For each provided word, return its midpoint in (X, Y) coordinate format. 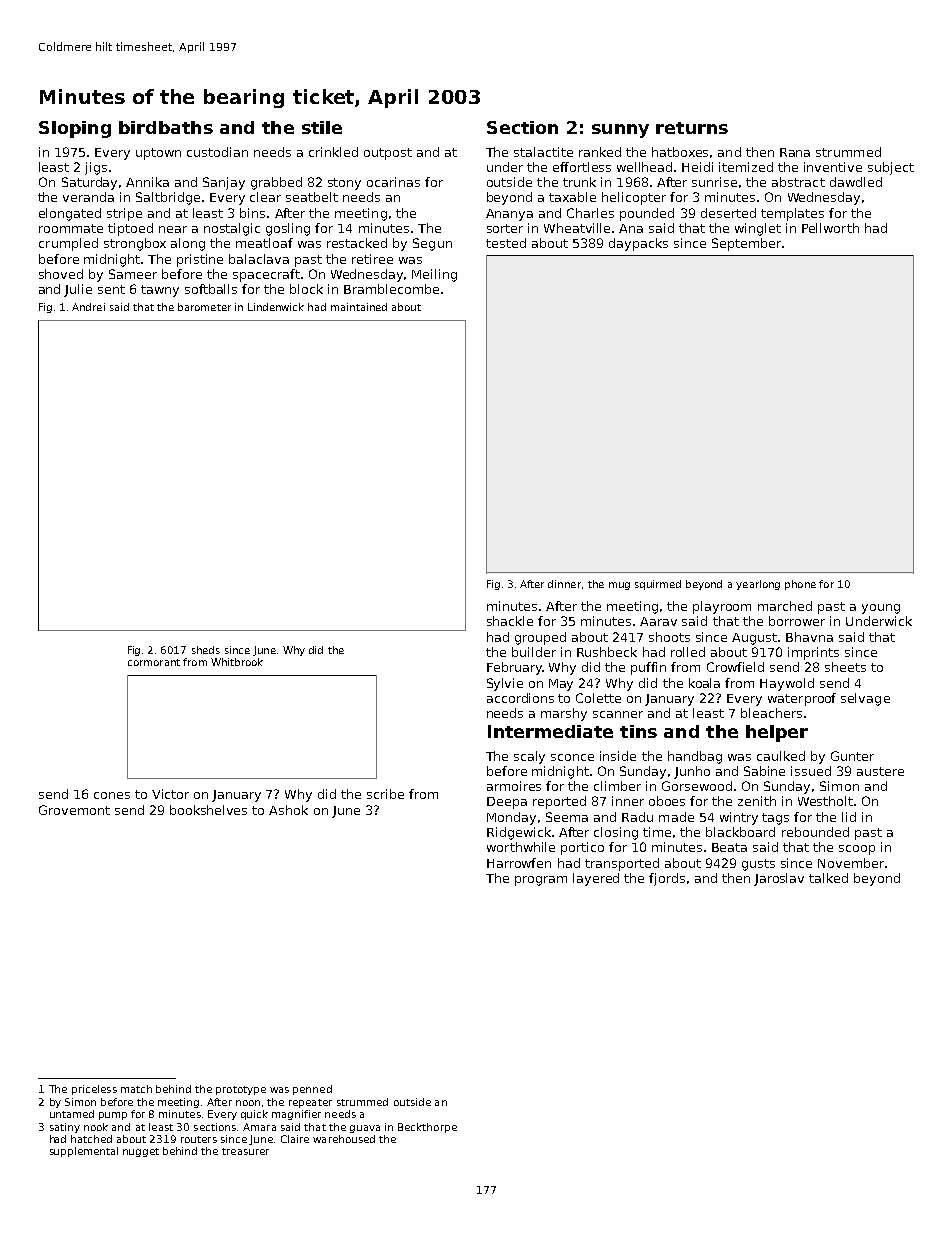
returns (692, 128)
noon (248, 1103)
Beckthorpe (427, 1128)
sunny (620, 131)
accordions (520, 698)
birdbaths (166, 127)
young (881, 609)
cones (112, 795)
